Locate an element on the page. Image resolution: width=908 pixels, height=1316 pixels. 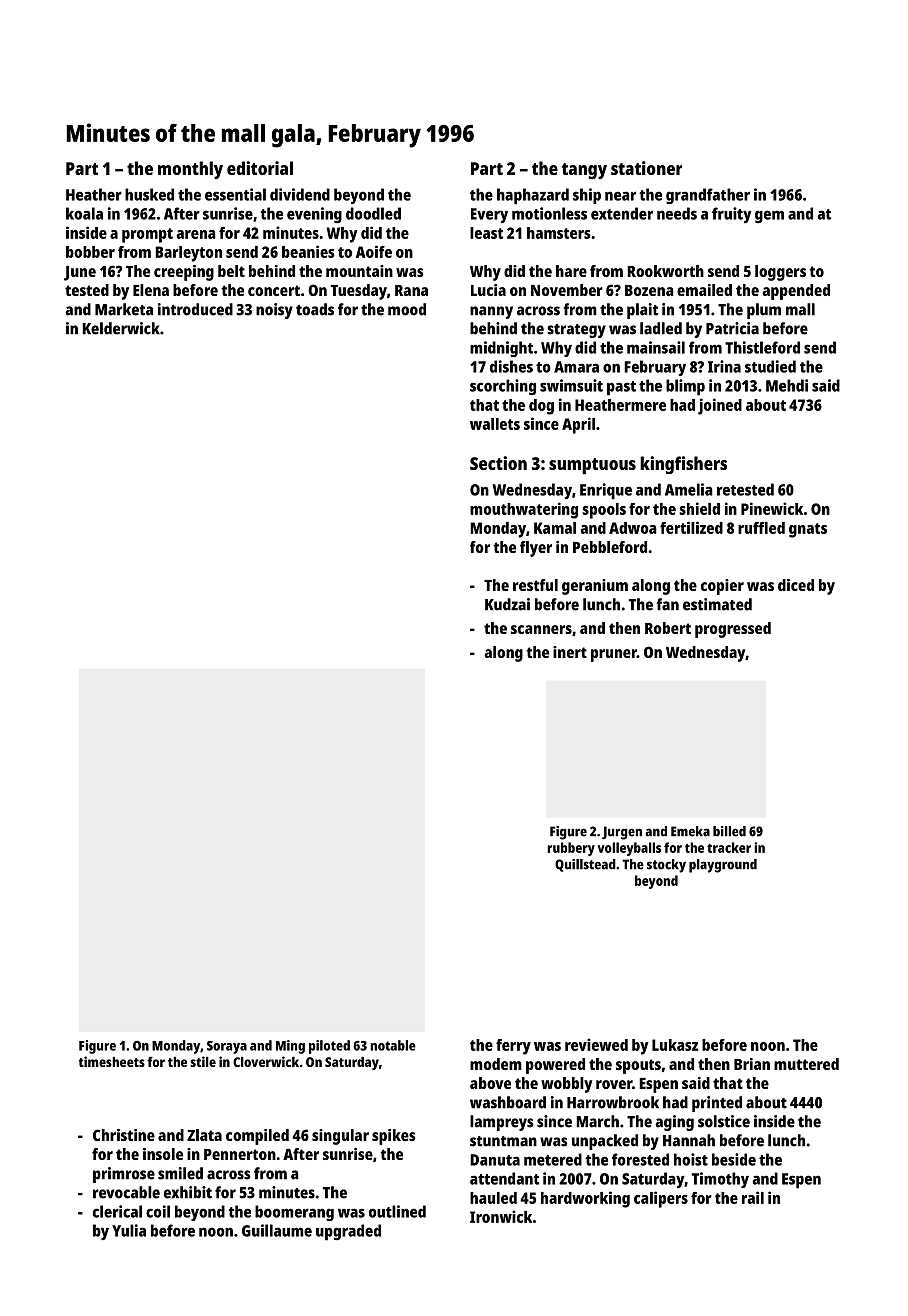
pruner is located at coordinates (614, 655).
